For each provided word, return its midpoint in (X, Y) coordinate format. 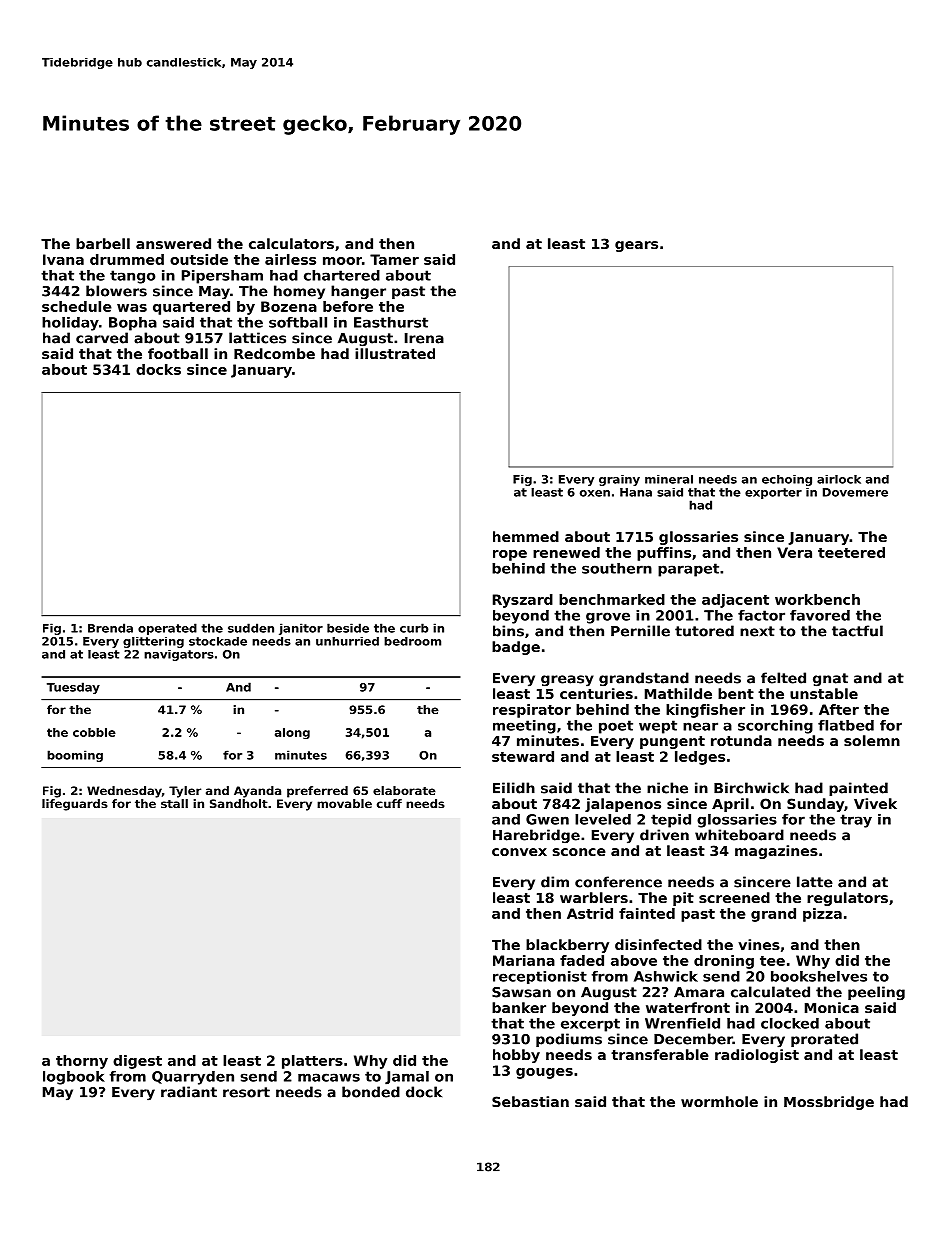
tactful (857, 631)
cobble (94, 732)
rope (510, 555)
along (292, 733)
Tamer (394, 259)
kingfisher (705, 711)
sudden (251, 628)
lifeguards (75, 805)
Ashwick (666, 976)
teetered (851, 552)
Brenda (110, 628)
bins (508, 631)
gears (636, 246)
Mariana (524, 960)
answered (173, 243)
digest (137, 1062)
